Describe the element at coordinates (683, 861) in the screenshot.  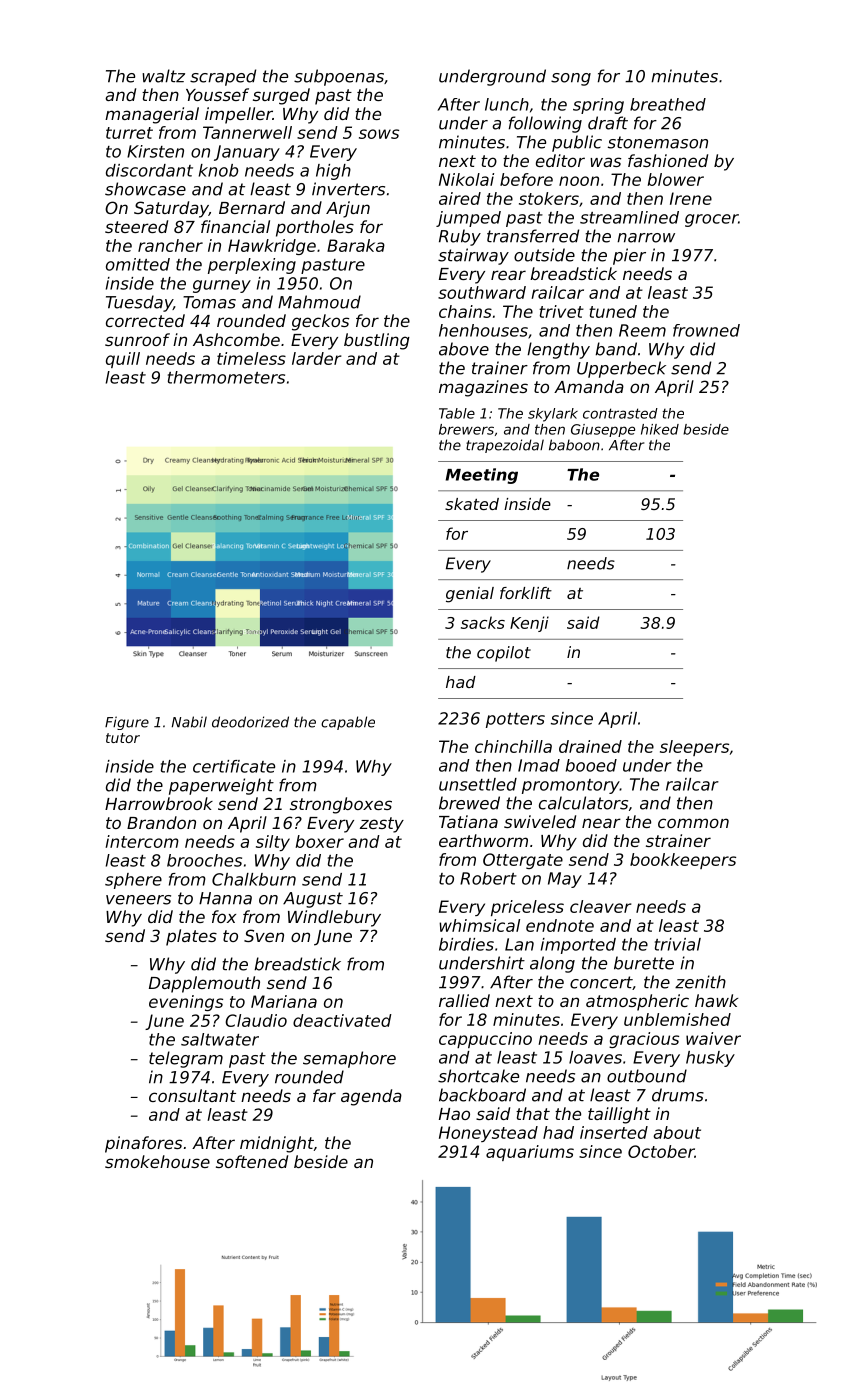
I see `bookkeepers` at that location.
